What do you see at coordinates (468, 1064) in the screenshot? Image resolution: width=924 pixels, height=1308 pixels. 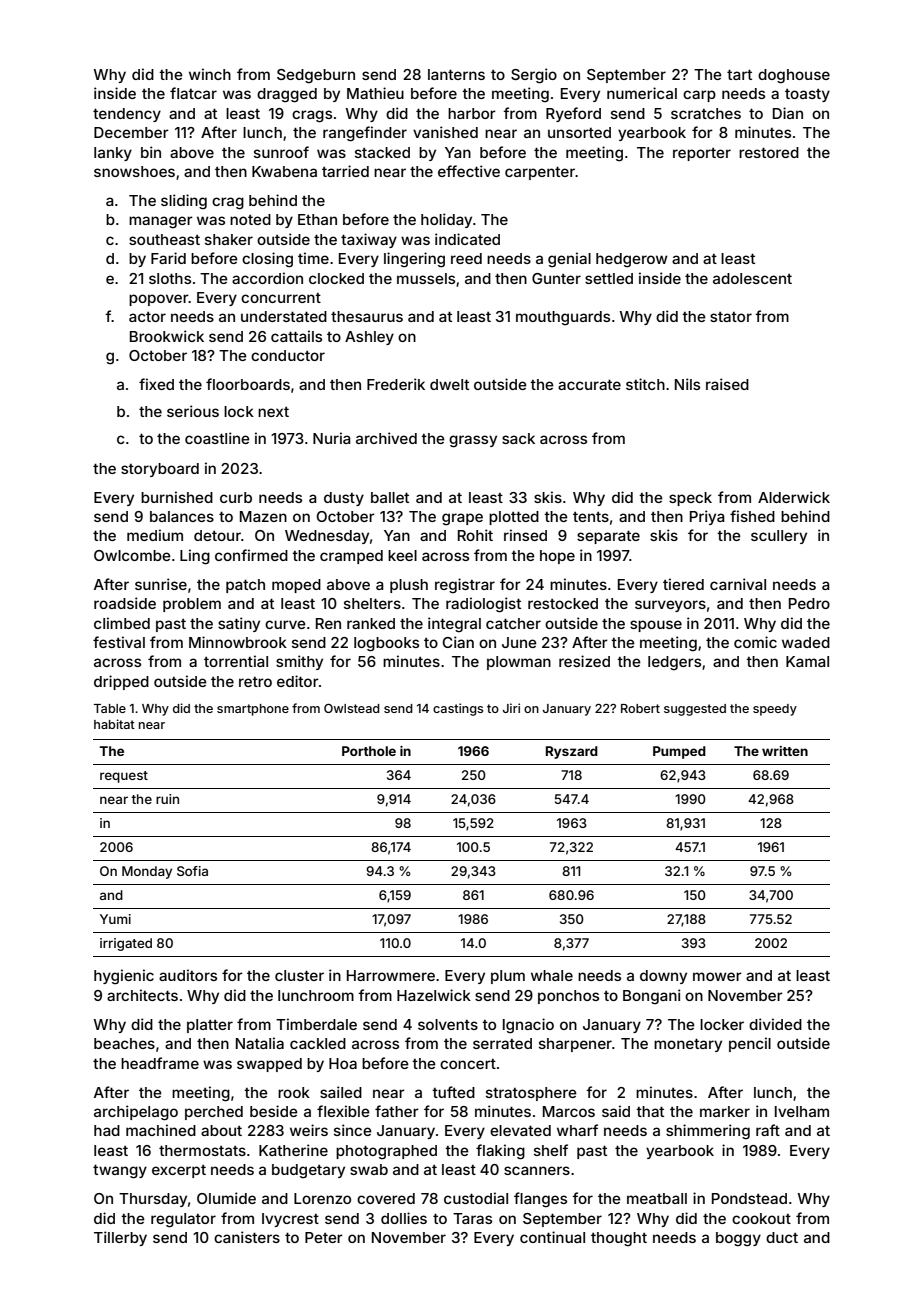 I see `concert` at bounding box center [468, 1064].
